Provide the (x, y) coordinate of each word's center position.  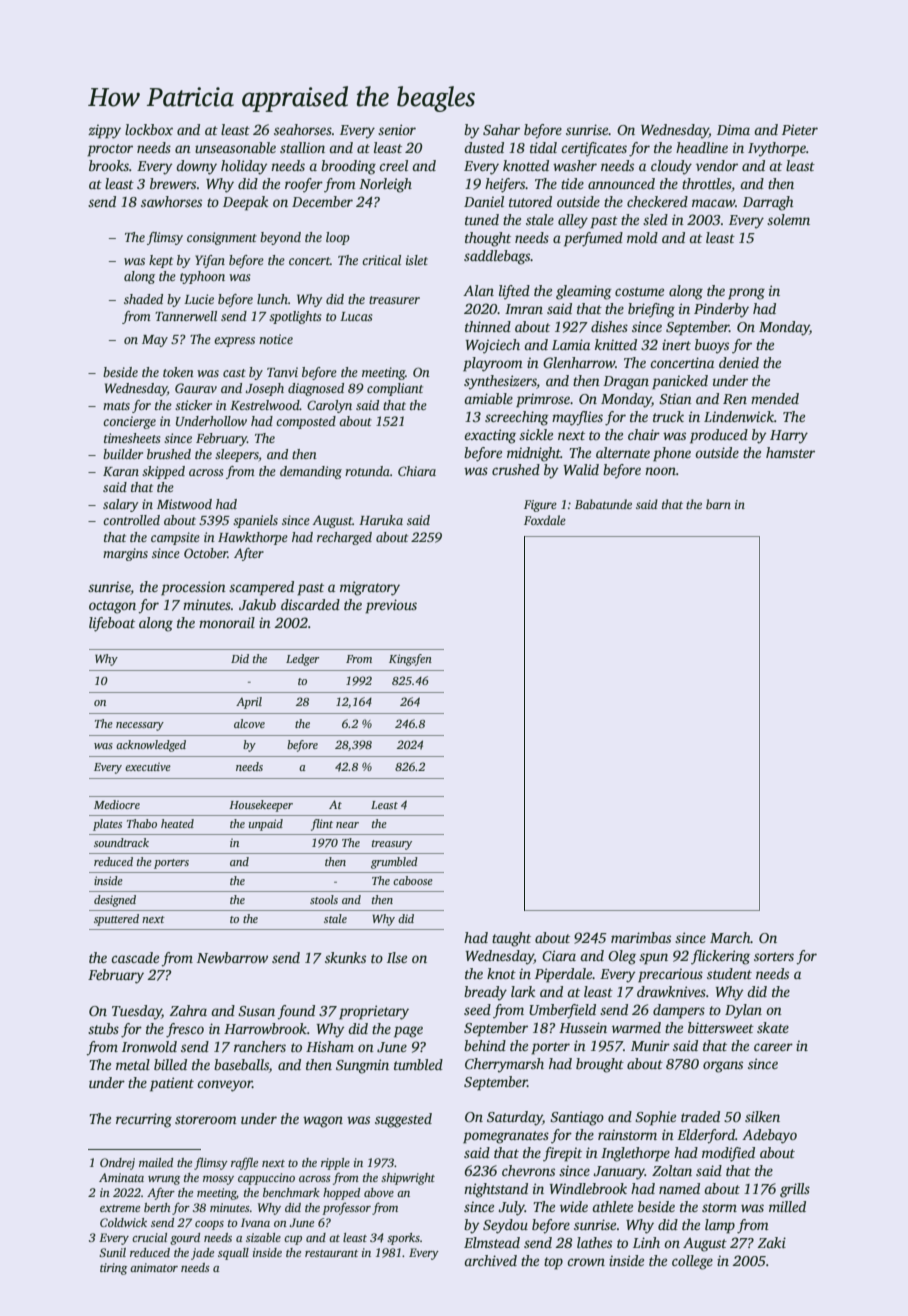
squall (233, 1254)
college (692, 1262)
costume (639, 291)
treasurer (394, 300)
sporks (403, 1239)
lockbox (149, 129)
